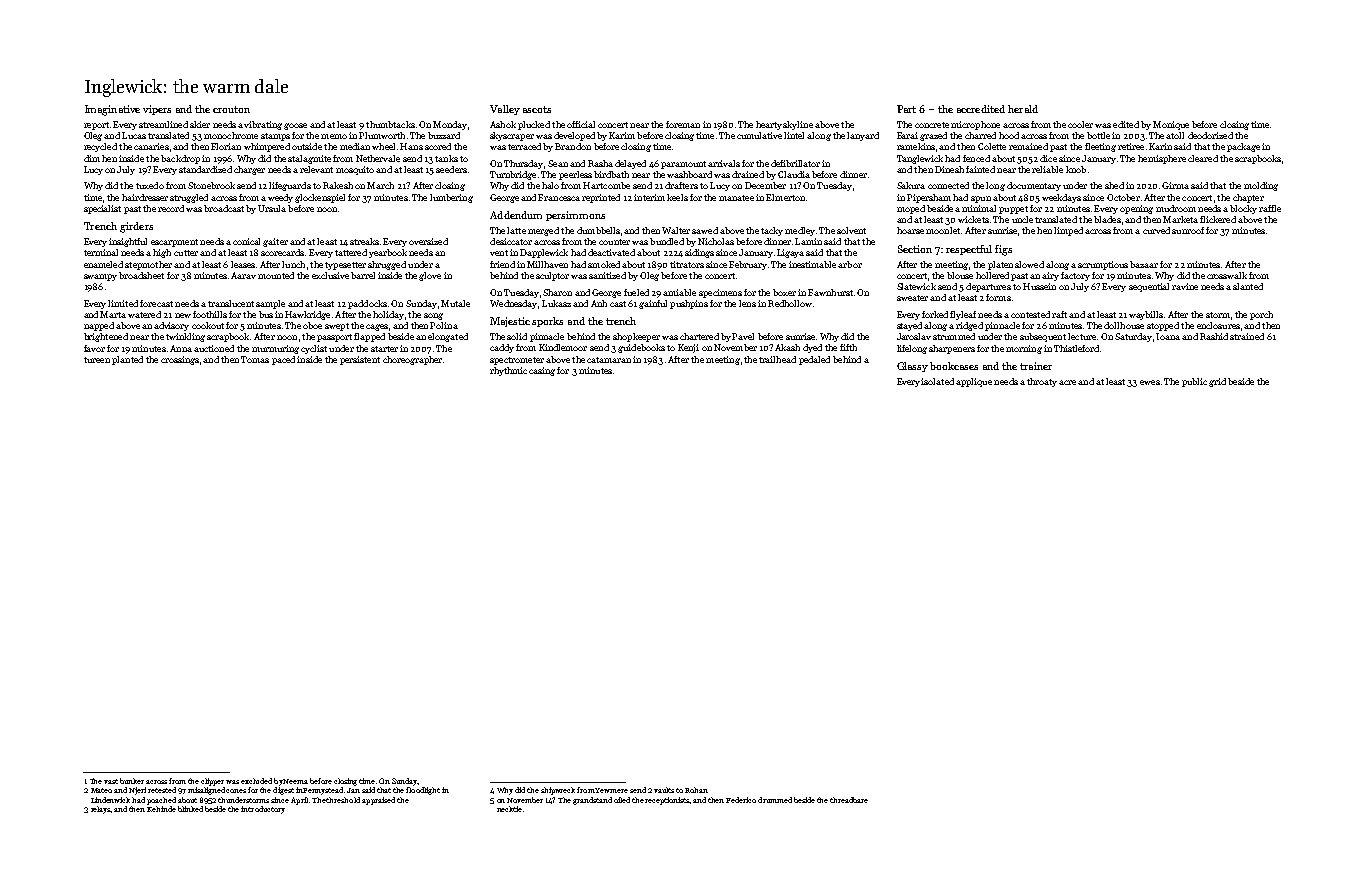 The width and height of the image is (1372, 887). Describe the element at coordinates (263, 810) in the image. I see `introductory` at that location.
